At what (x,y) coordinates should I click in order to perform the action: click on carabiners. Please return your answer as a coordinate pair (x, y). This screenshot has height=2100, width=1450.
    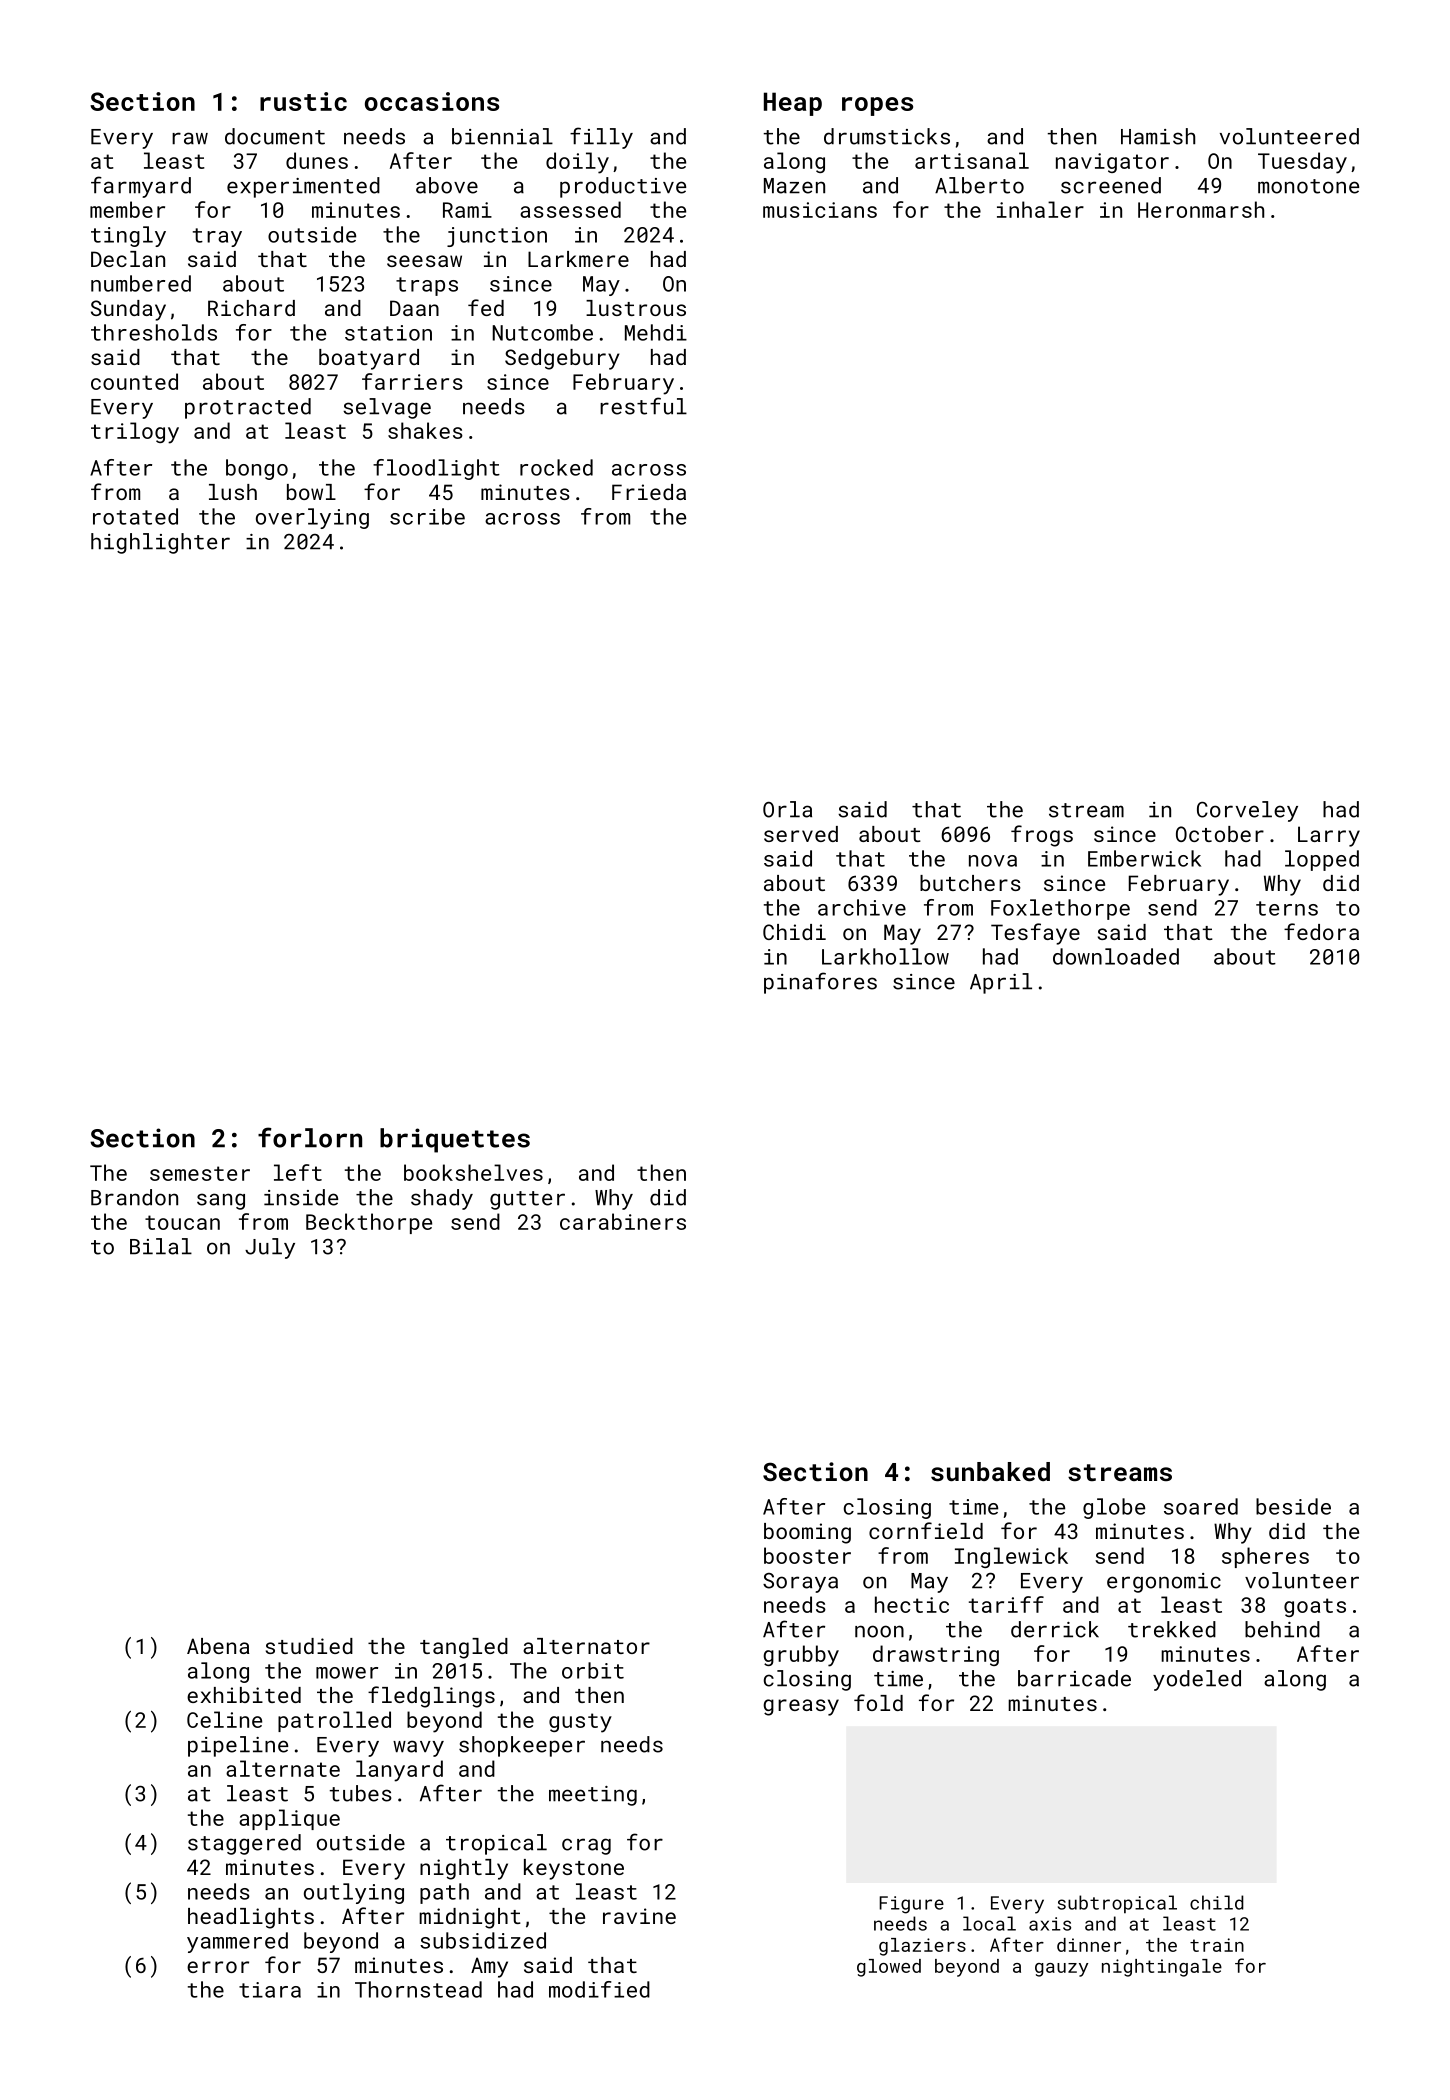
    Looking at the image, I should click on (623, 1221).
